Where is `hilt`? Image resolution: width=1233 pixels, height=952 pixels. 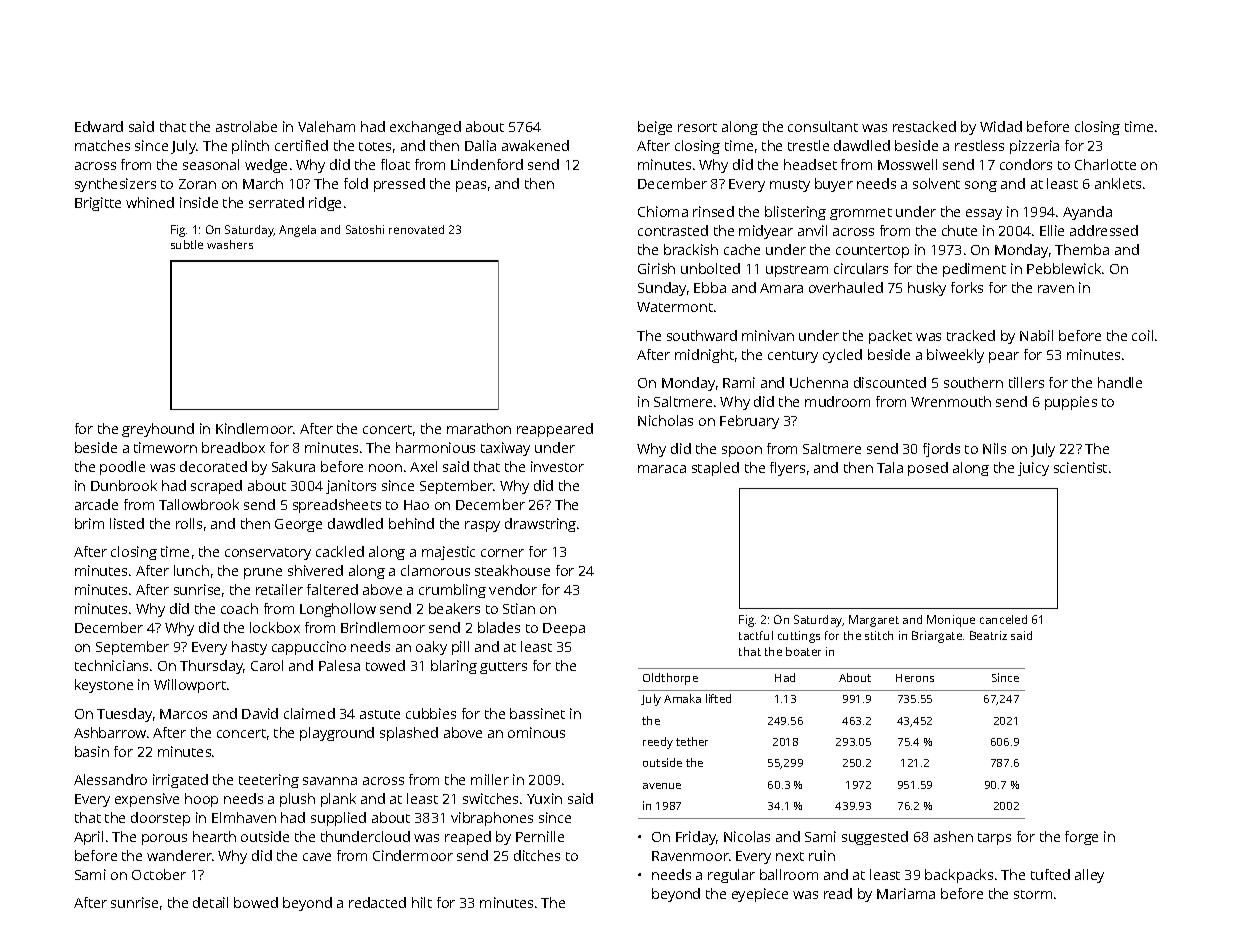
hilt is located at coordinates (422, 902).
